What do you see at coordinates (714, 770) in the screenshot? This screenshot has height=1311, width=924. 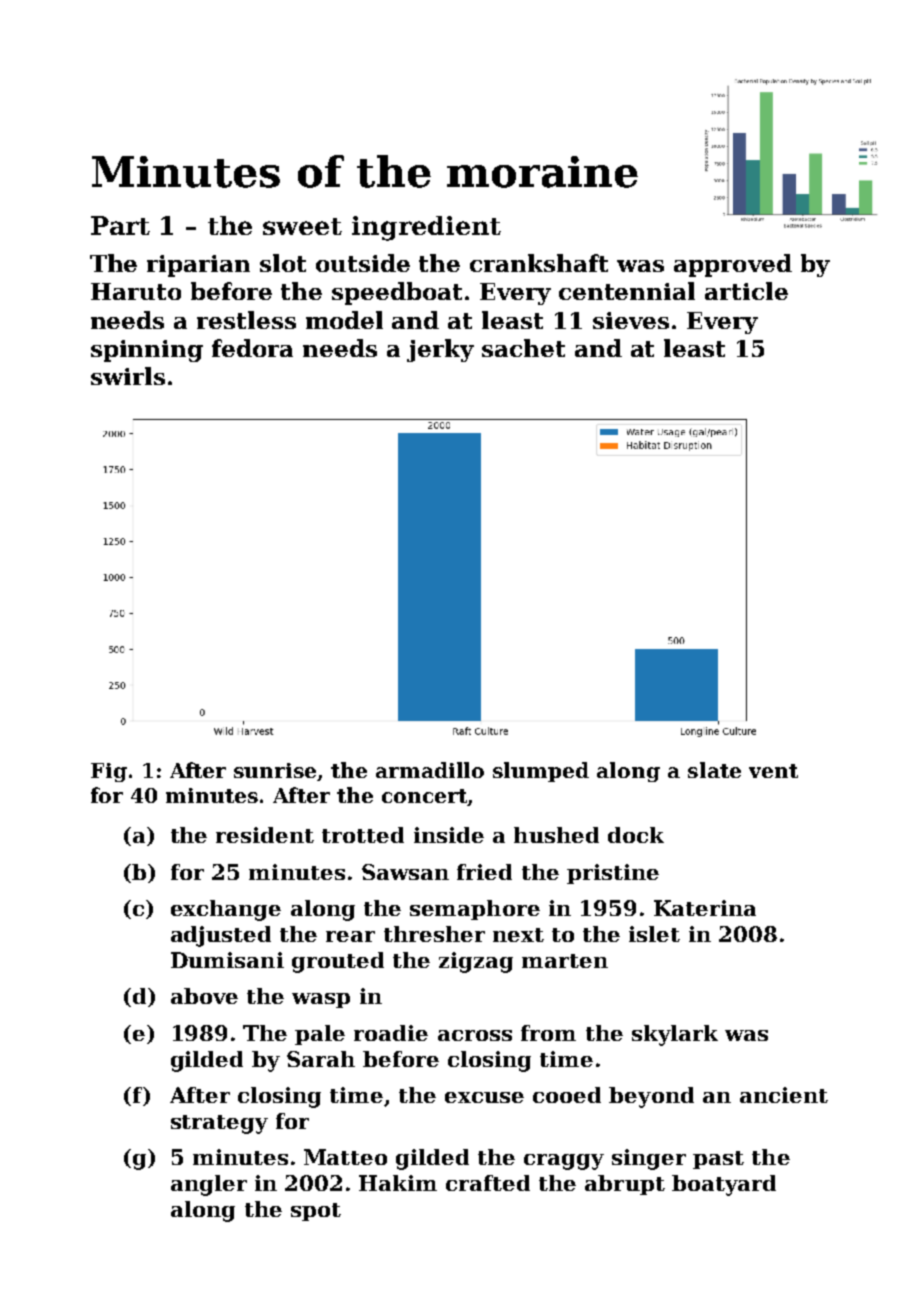 I see `slate` at bounding box center [714, 770].
